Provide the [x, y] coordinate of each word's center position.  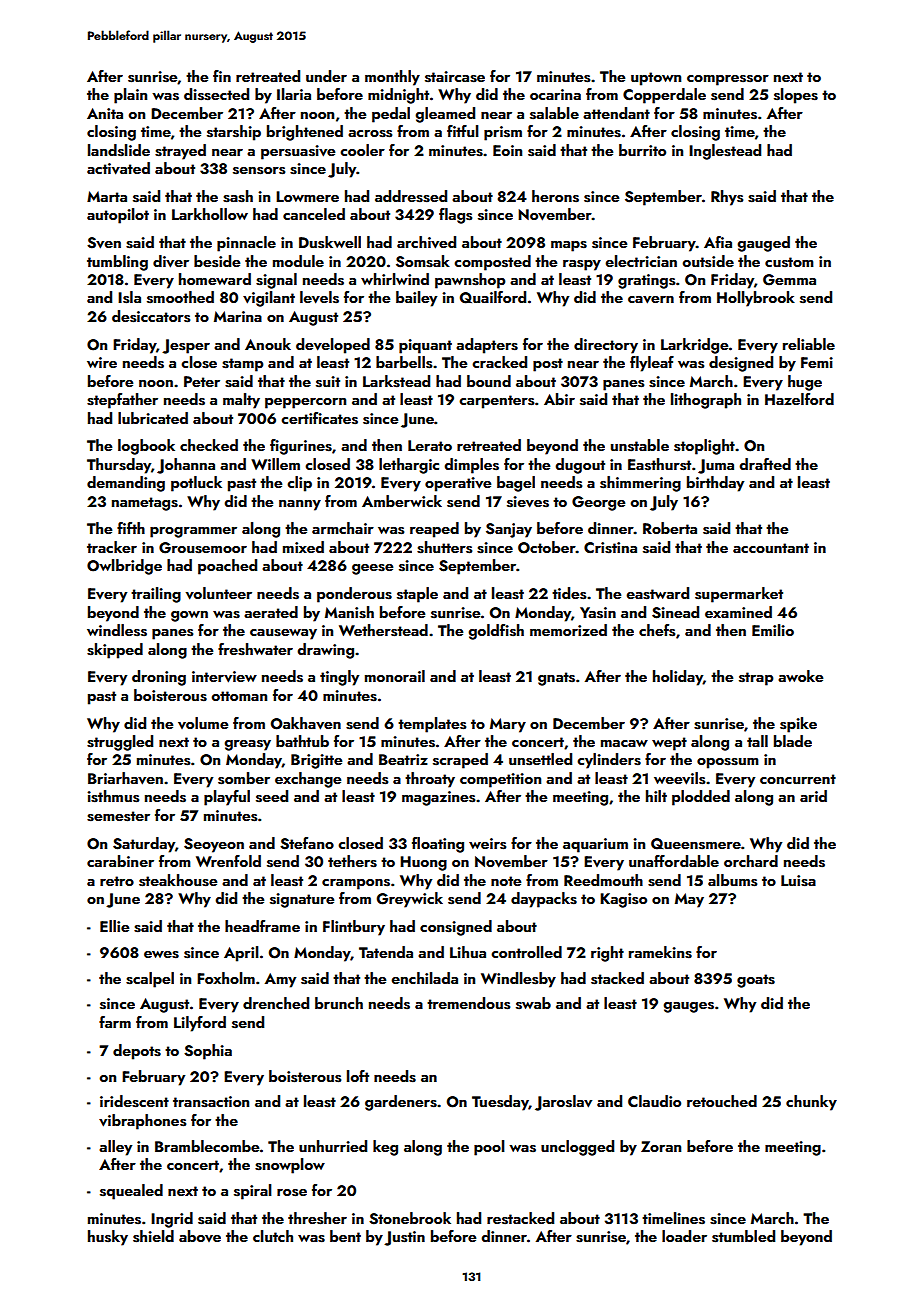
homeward [215, 279]
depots [137, 1052]
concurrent [798, 779]
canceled [314, 214]
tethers [352, 861]
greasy [247, 745]
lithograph [706, 401]
